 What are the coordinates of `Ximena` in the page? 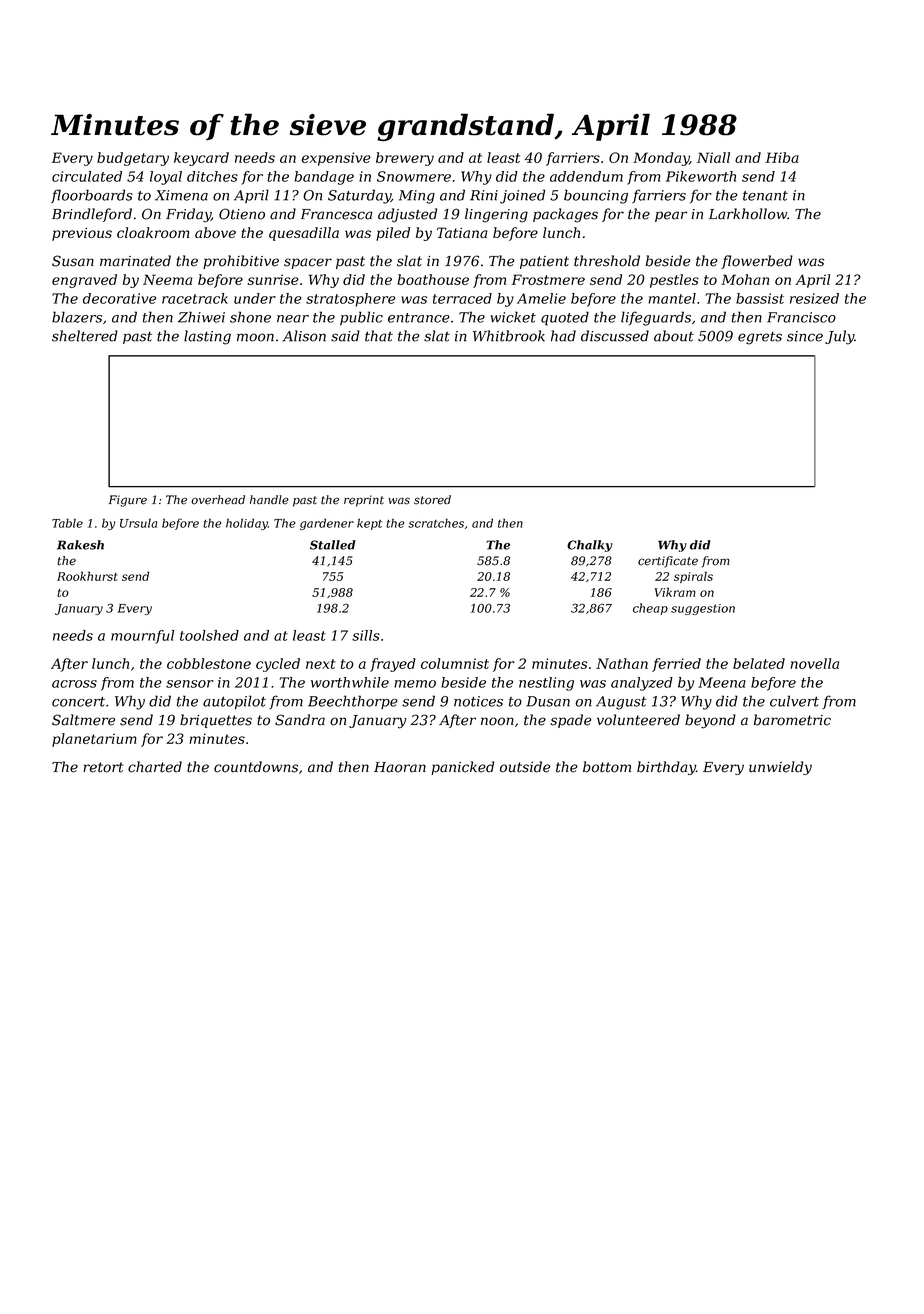 It's located at (181, 195).
